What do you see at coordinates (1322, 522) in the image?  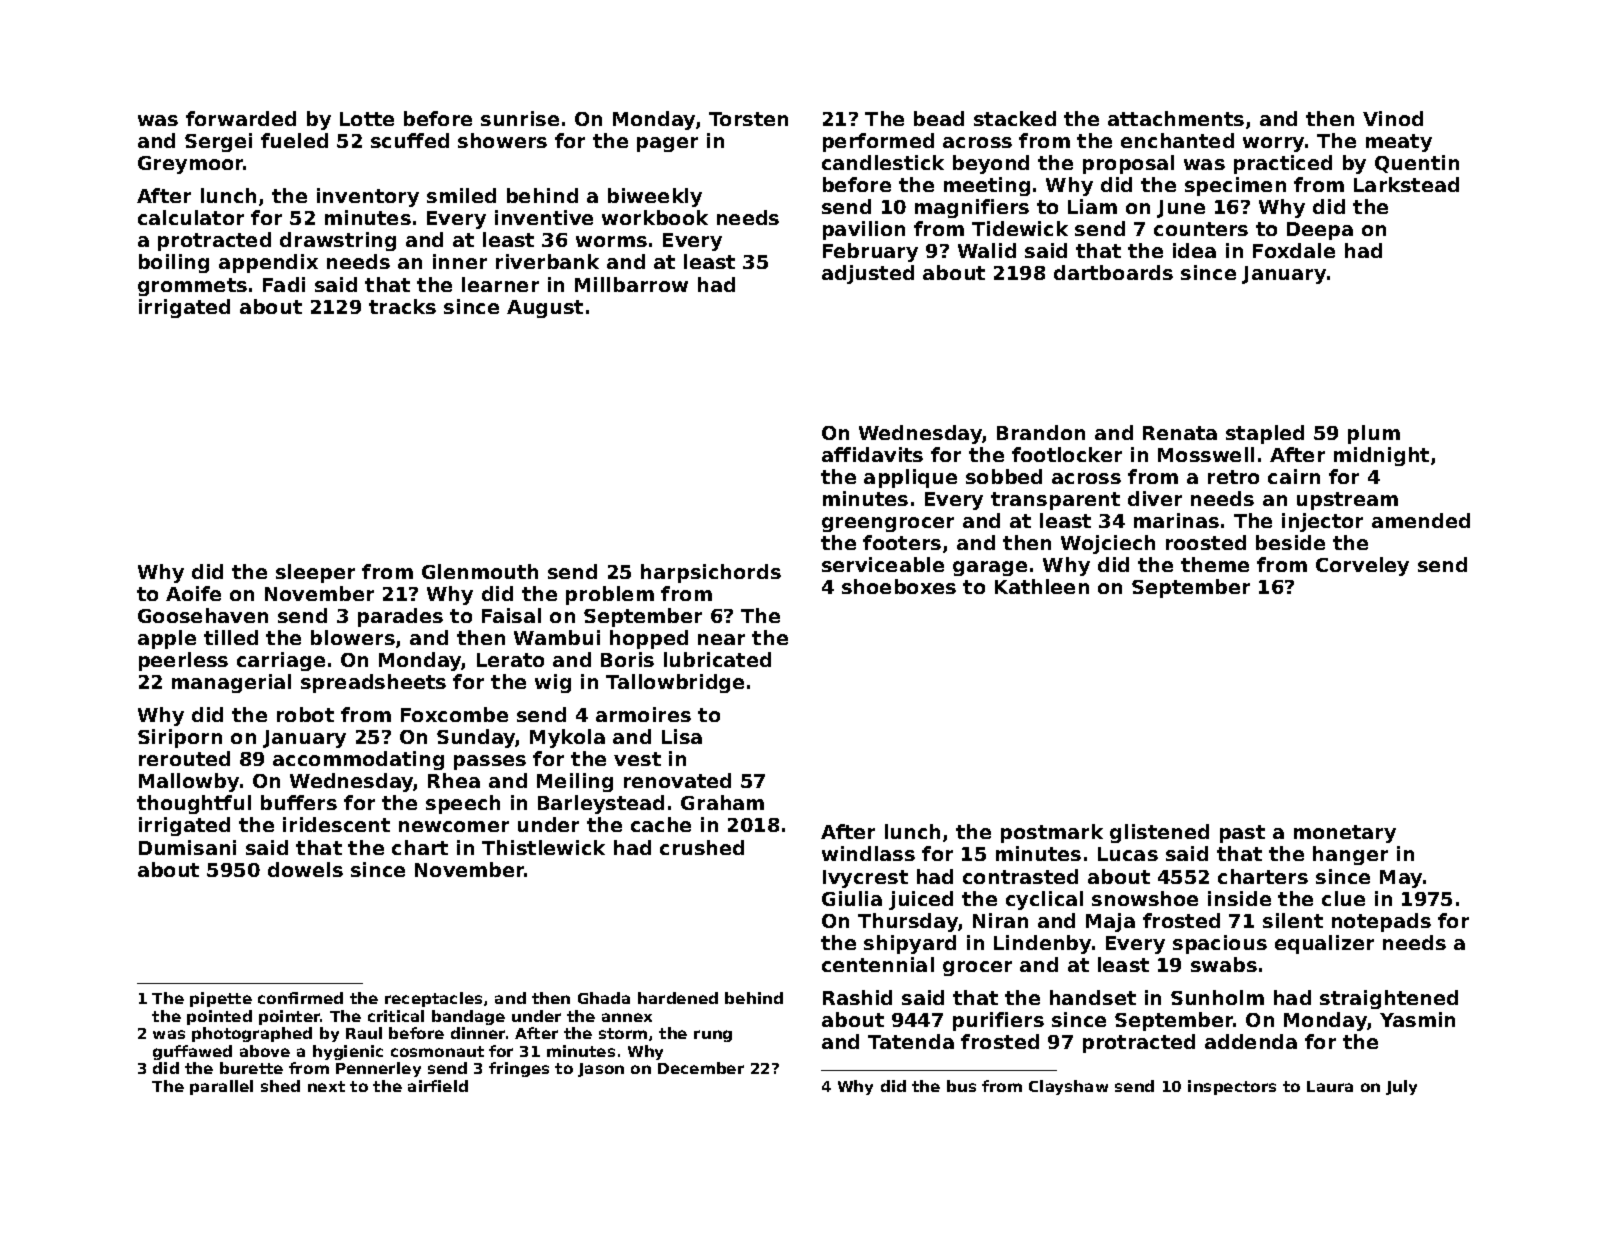 I see `injector` at bounding box center [1322, 522].
